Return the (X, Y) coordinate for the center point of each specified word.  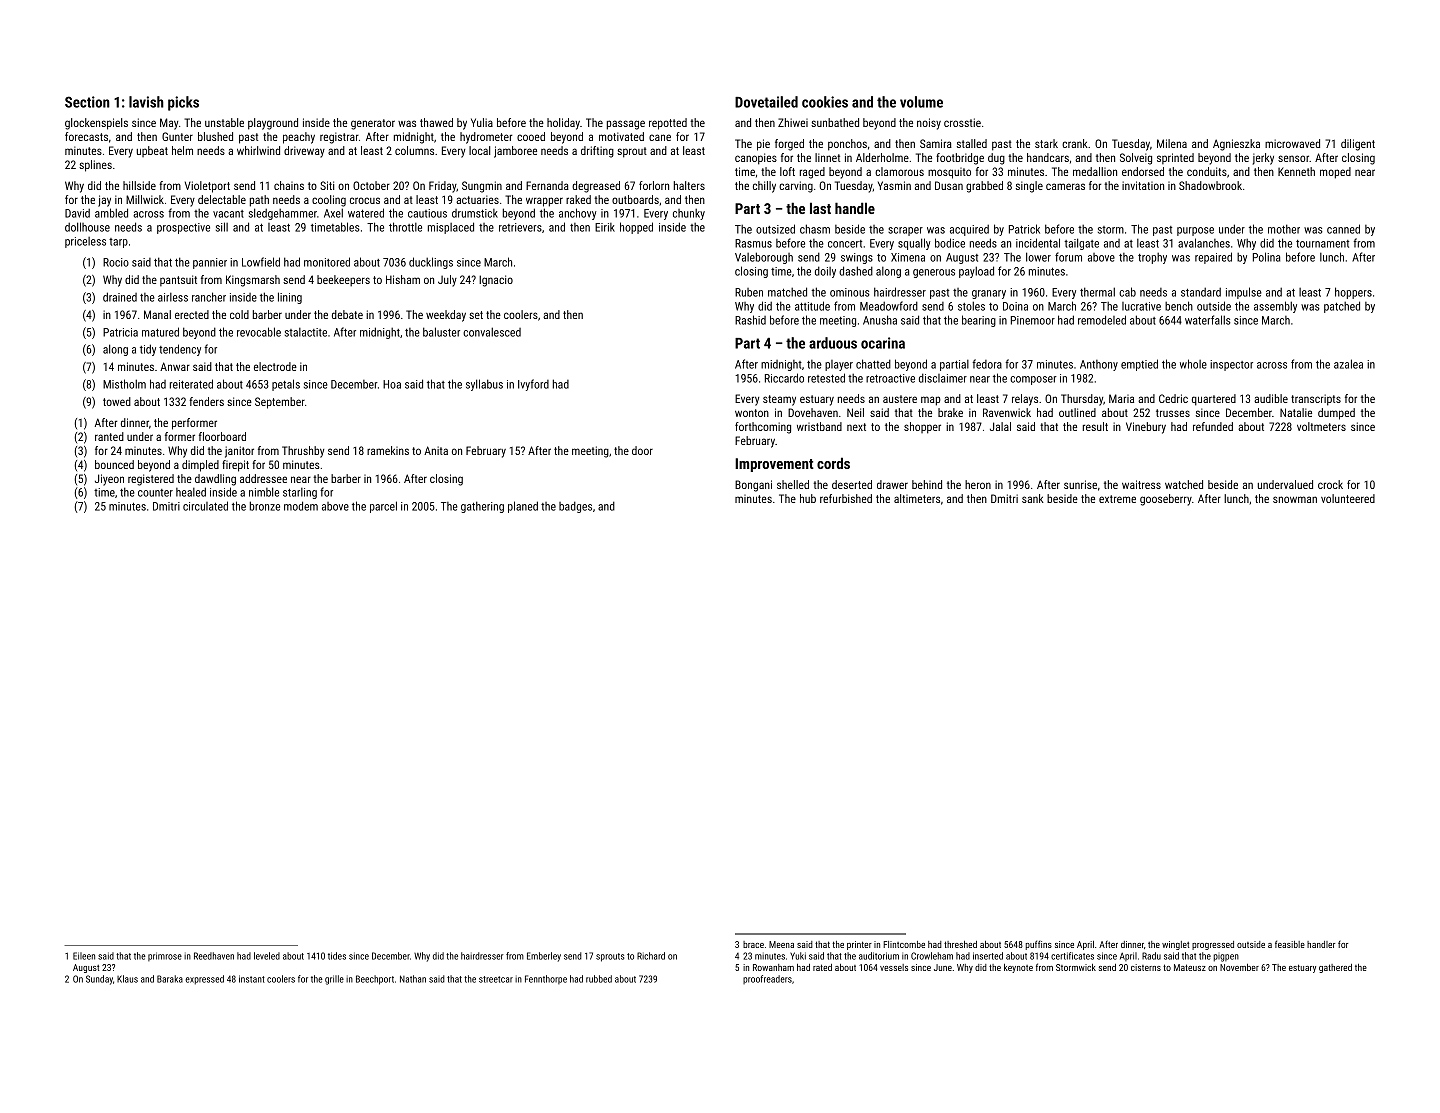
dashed (856, 271)
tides (337, 956)
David (77, 213)
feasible (1290, 944)
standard (1201, 292)
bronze (265, 506)
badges (575, 507)
